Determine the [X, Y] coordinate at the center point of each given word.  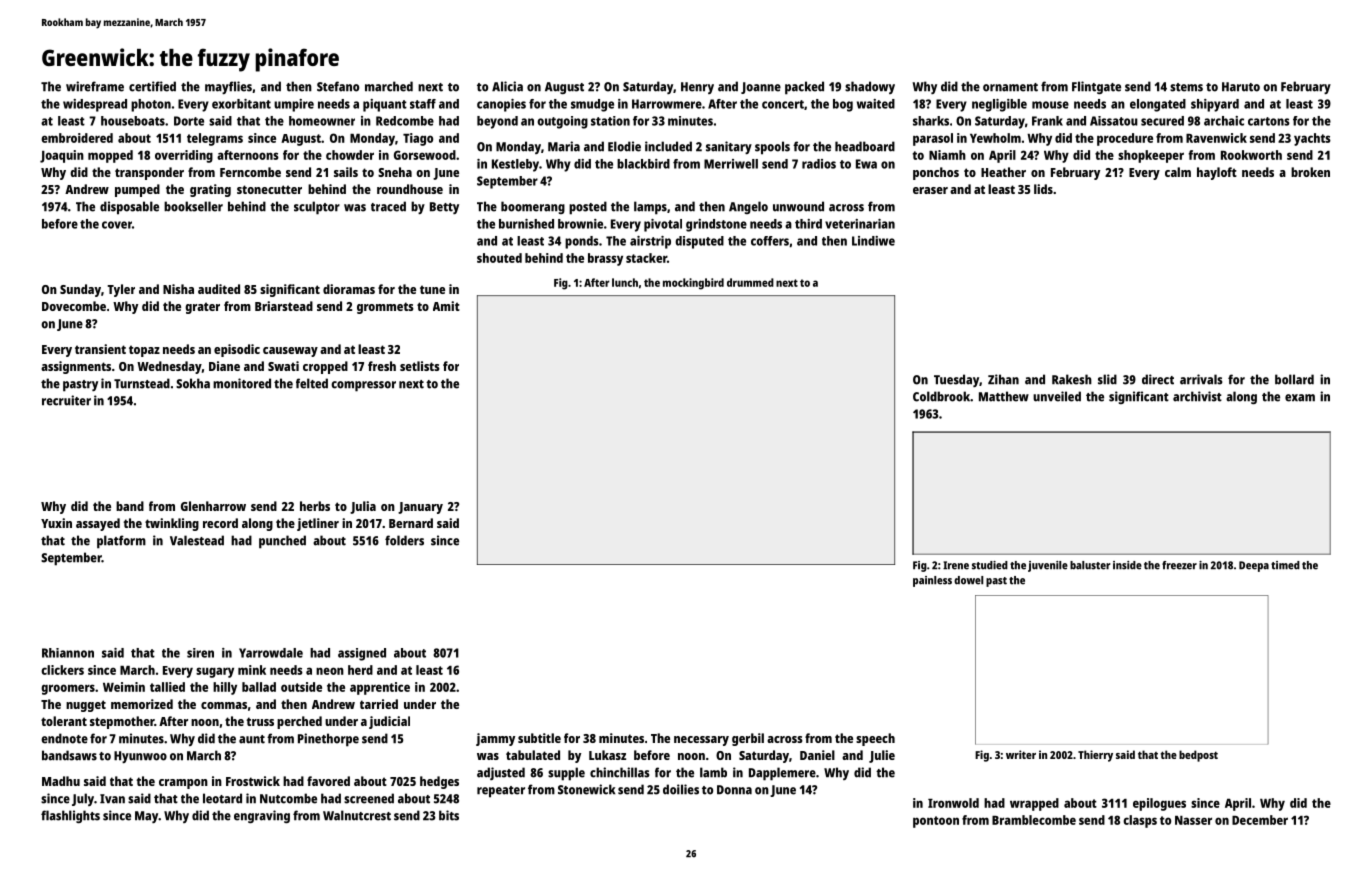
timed [1285, 565]
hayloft [1217, 173]
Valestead [197, 540]
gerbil [748, 739]
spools [772, 148]
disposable [129, 208]
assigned [362, 654]
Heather [1003, 172]
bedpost [1198, 756]
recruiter [66, 400]
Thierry [1095, 756]
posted [588, 208]
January [420, 508]
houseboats [133, 121]
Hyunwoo [140, 757]
